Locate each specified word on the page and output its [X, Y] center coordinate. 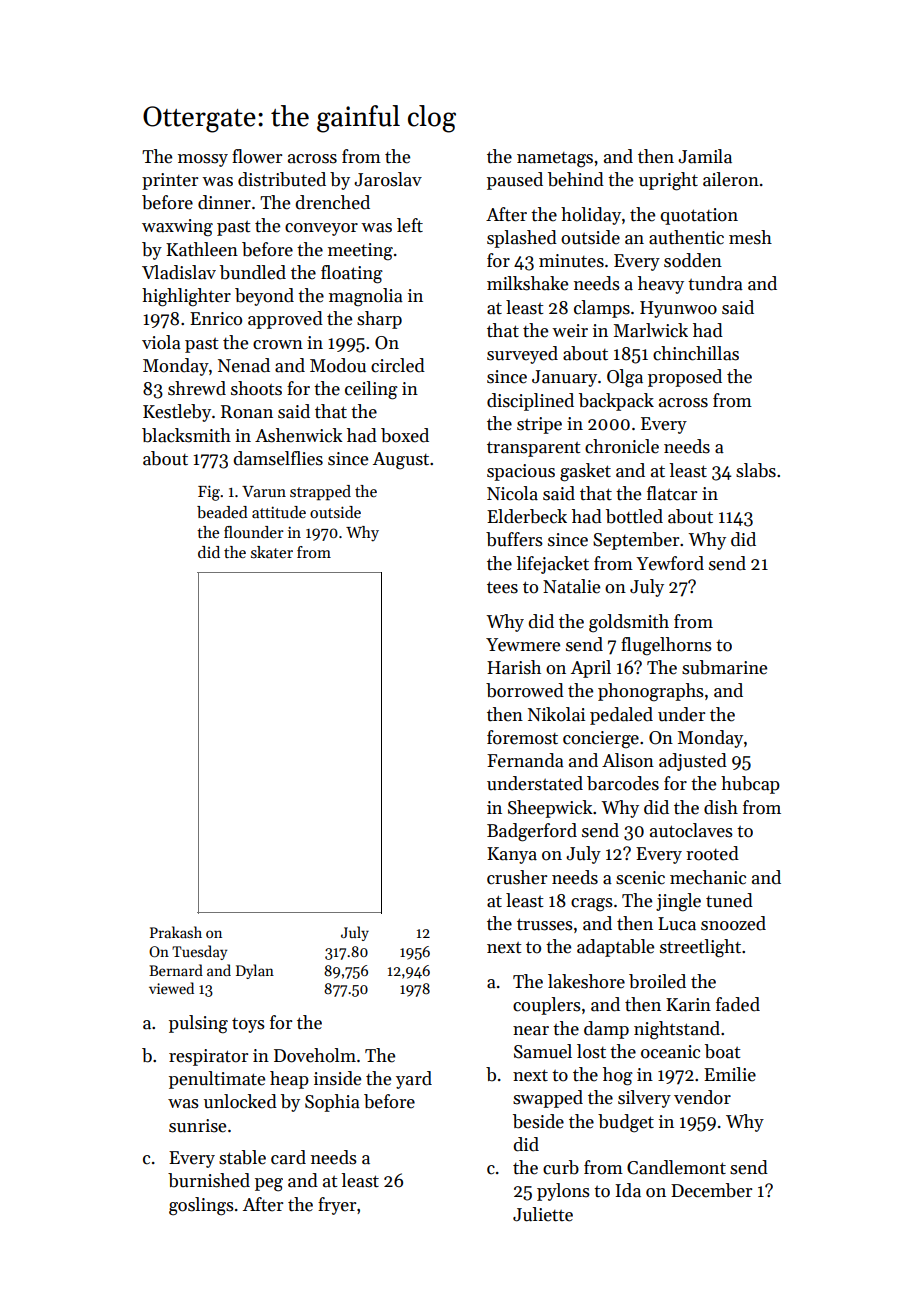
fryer [337, 1206]
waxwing [177, 228]
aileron [731, 179]
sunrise [197, 1126]
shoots [256, 388]
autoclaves [691, 830]
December [711, 1190]
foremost [522, 737]
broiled [657, 981]
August [401, 461]
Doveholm [315, 1055]
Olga [625, 378]
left [410, 225]
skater [272, 552]
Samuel [543, 1051]
